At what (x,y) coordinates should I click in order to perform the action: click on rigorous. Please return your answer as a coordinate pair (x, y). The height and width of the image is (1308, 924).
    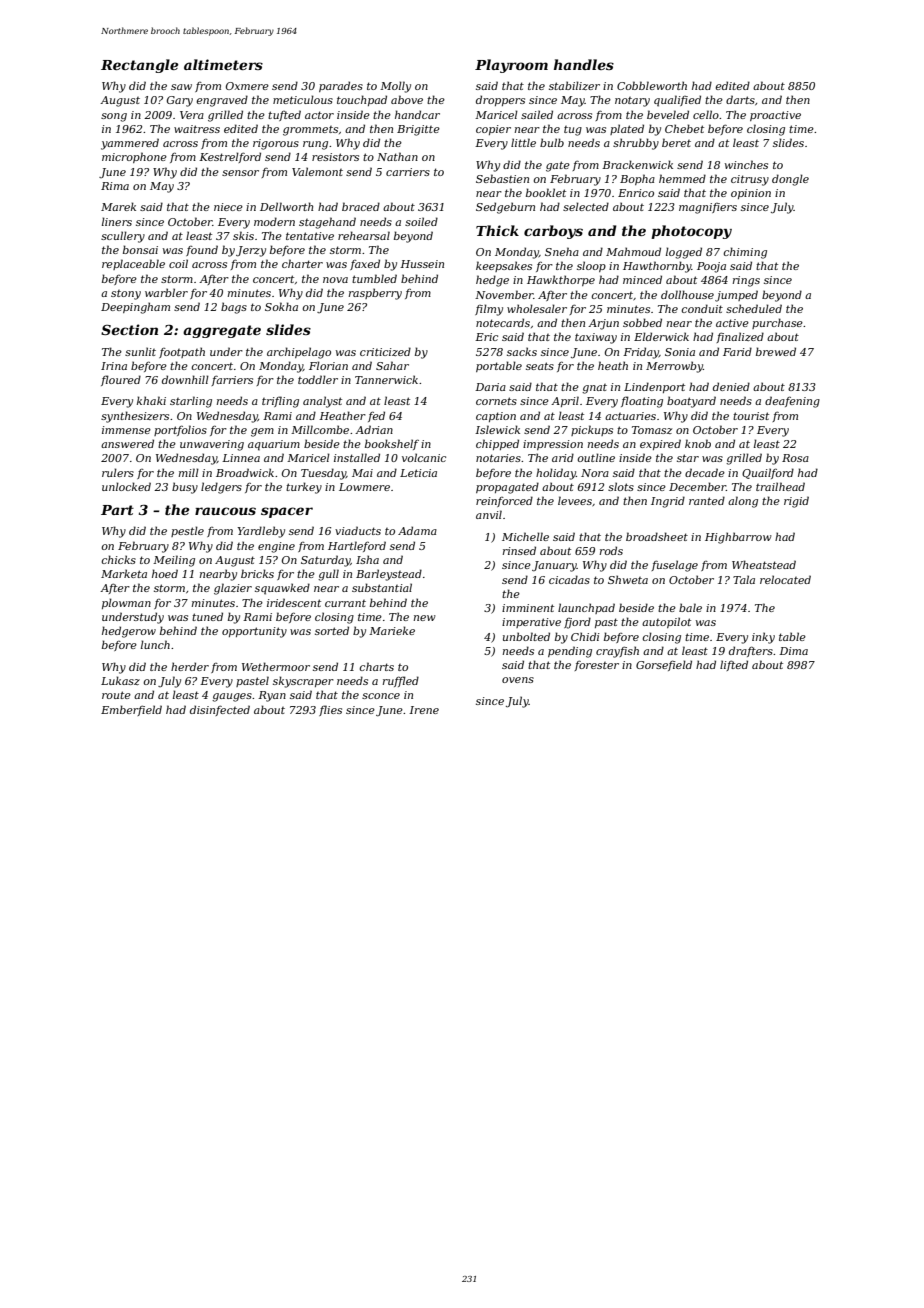
    Looking at the image, I should click on (276, 144).
